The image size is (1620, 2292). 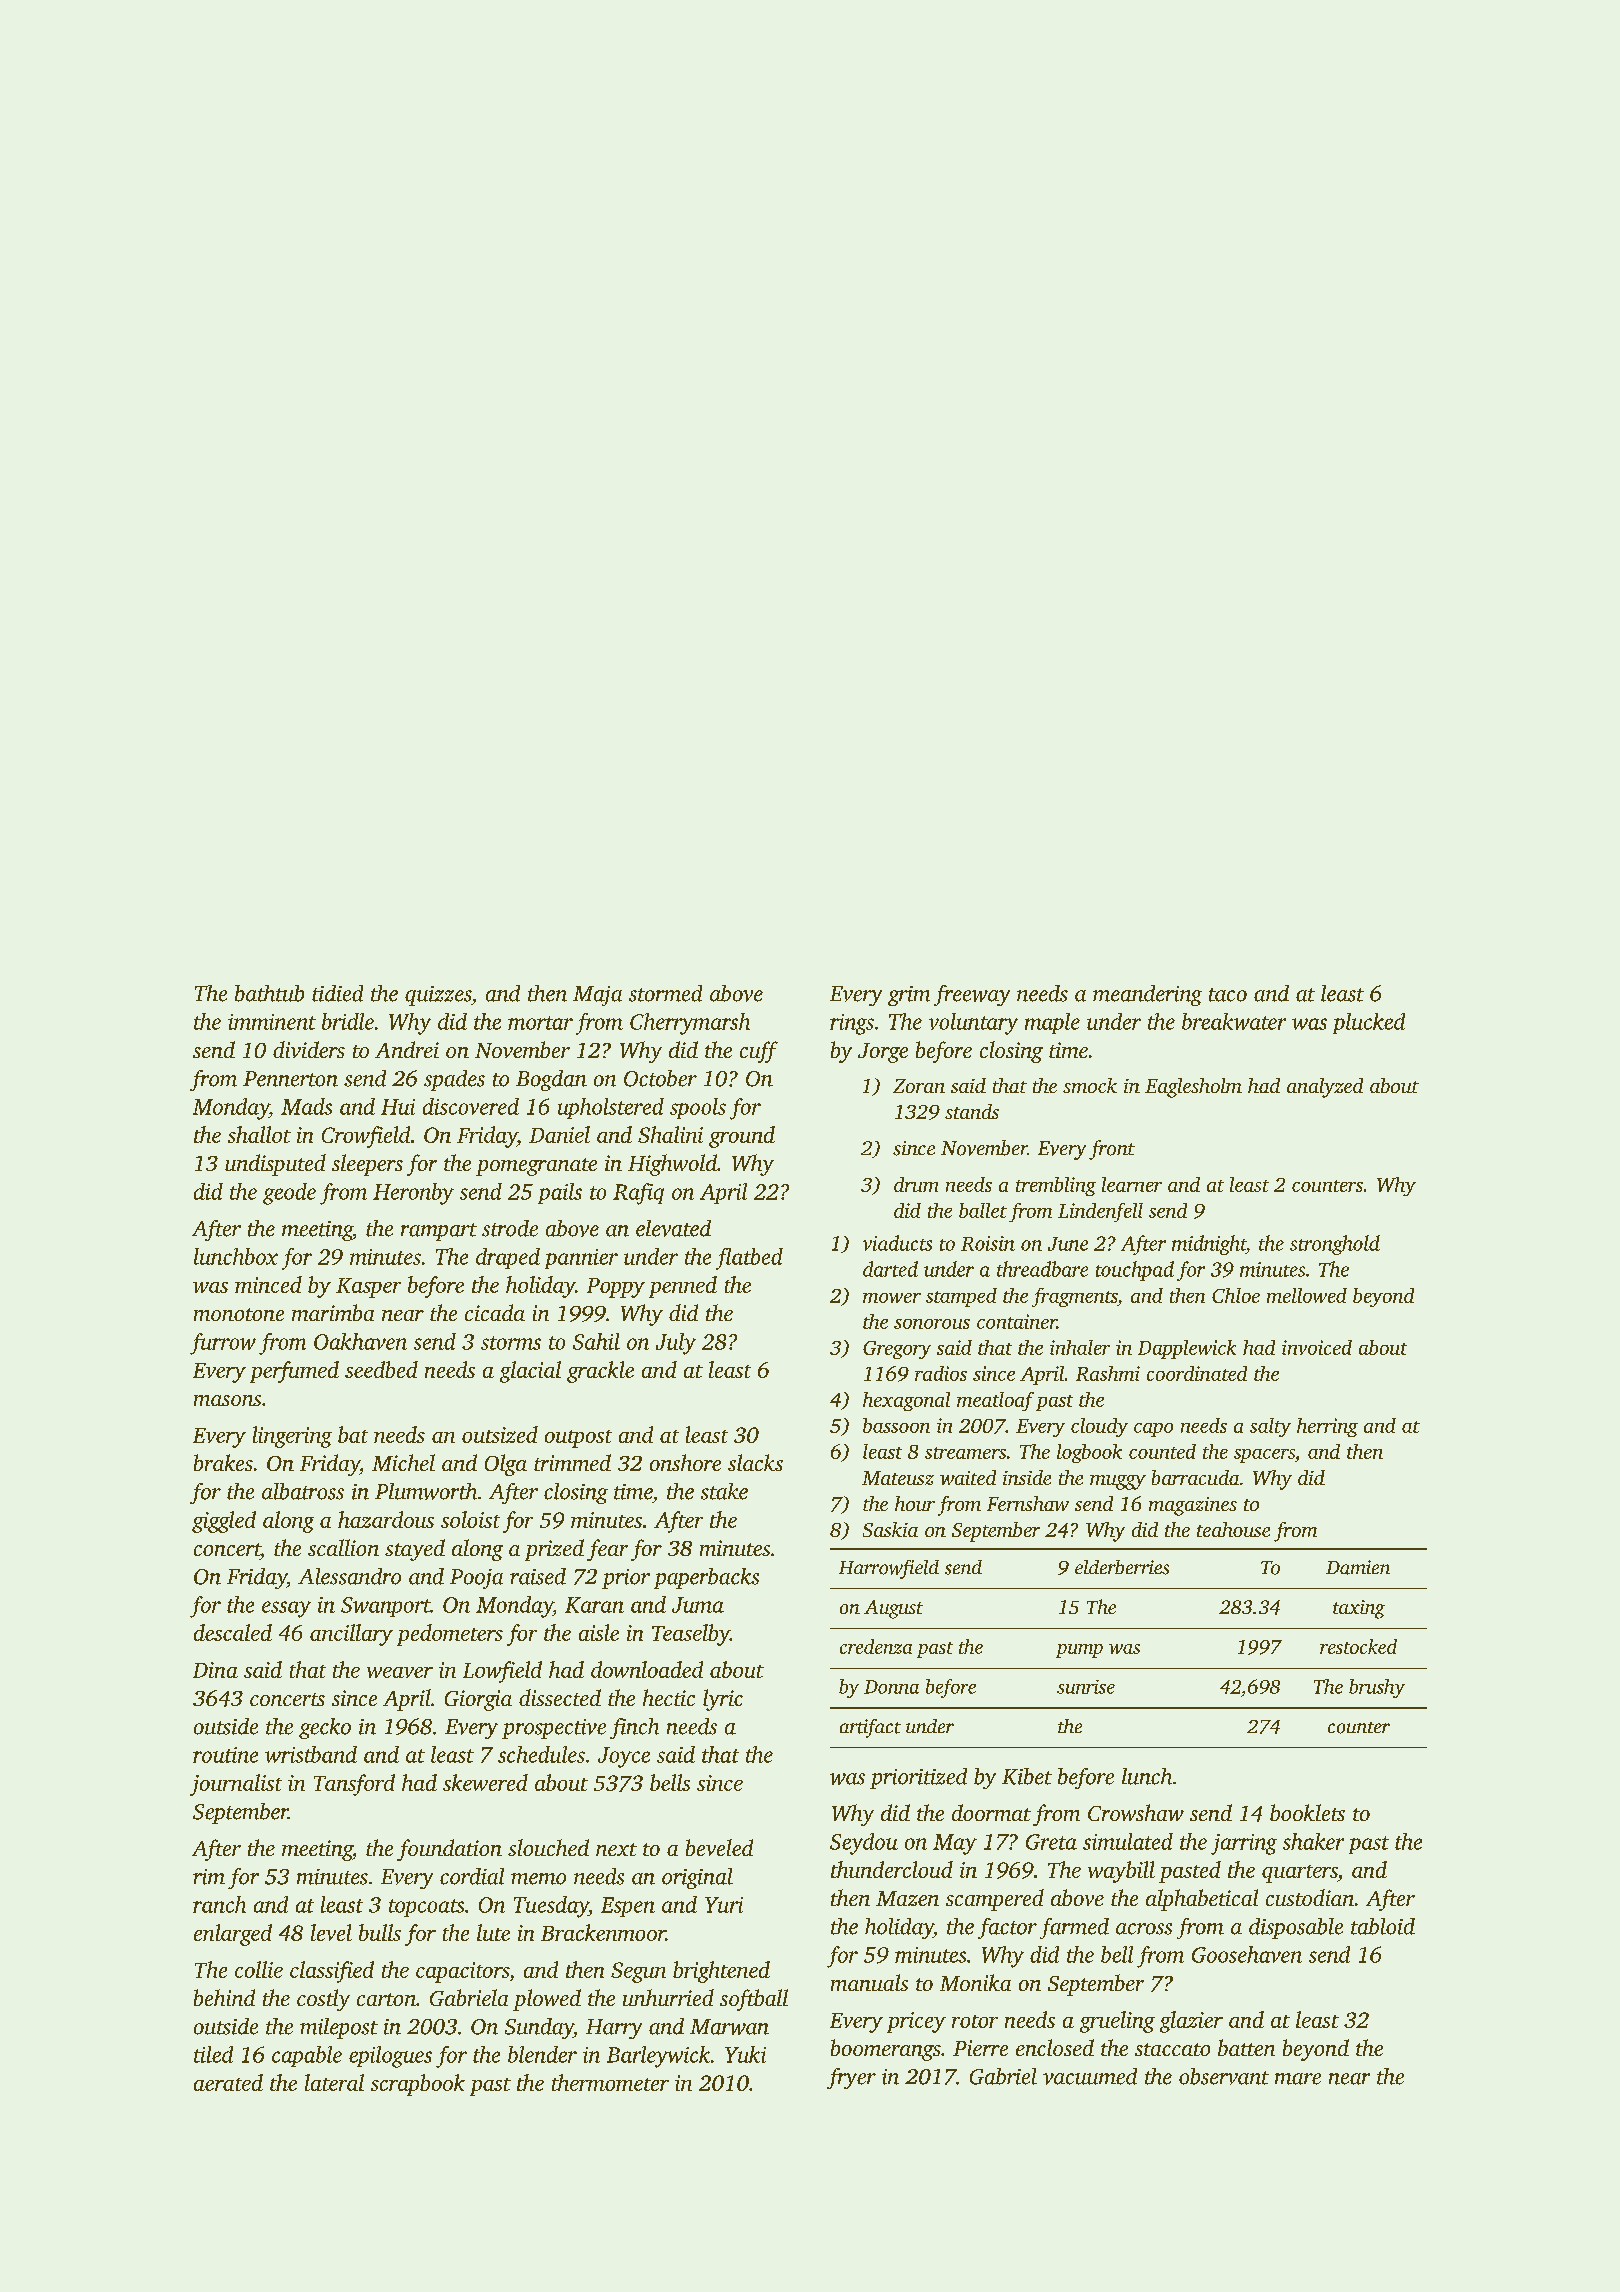 What do you see at coordinates (1298, 2079) in the document?
I see `mare` at bounding box center [1298, 2079].
